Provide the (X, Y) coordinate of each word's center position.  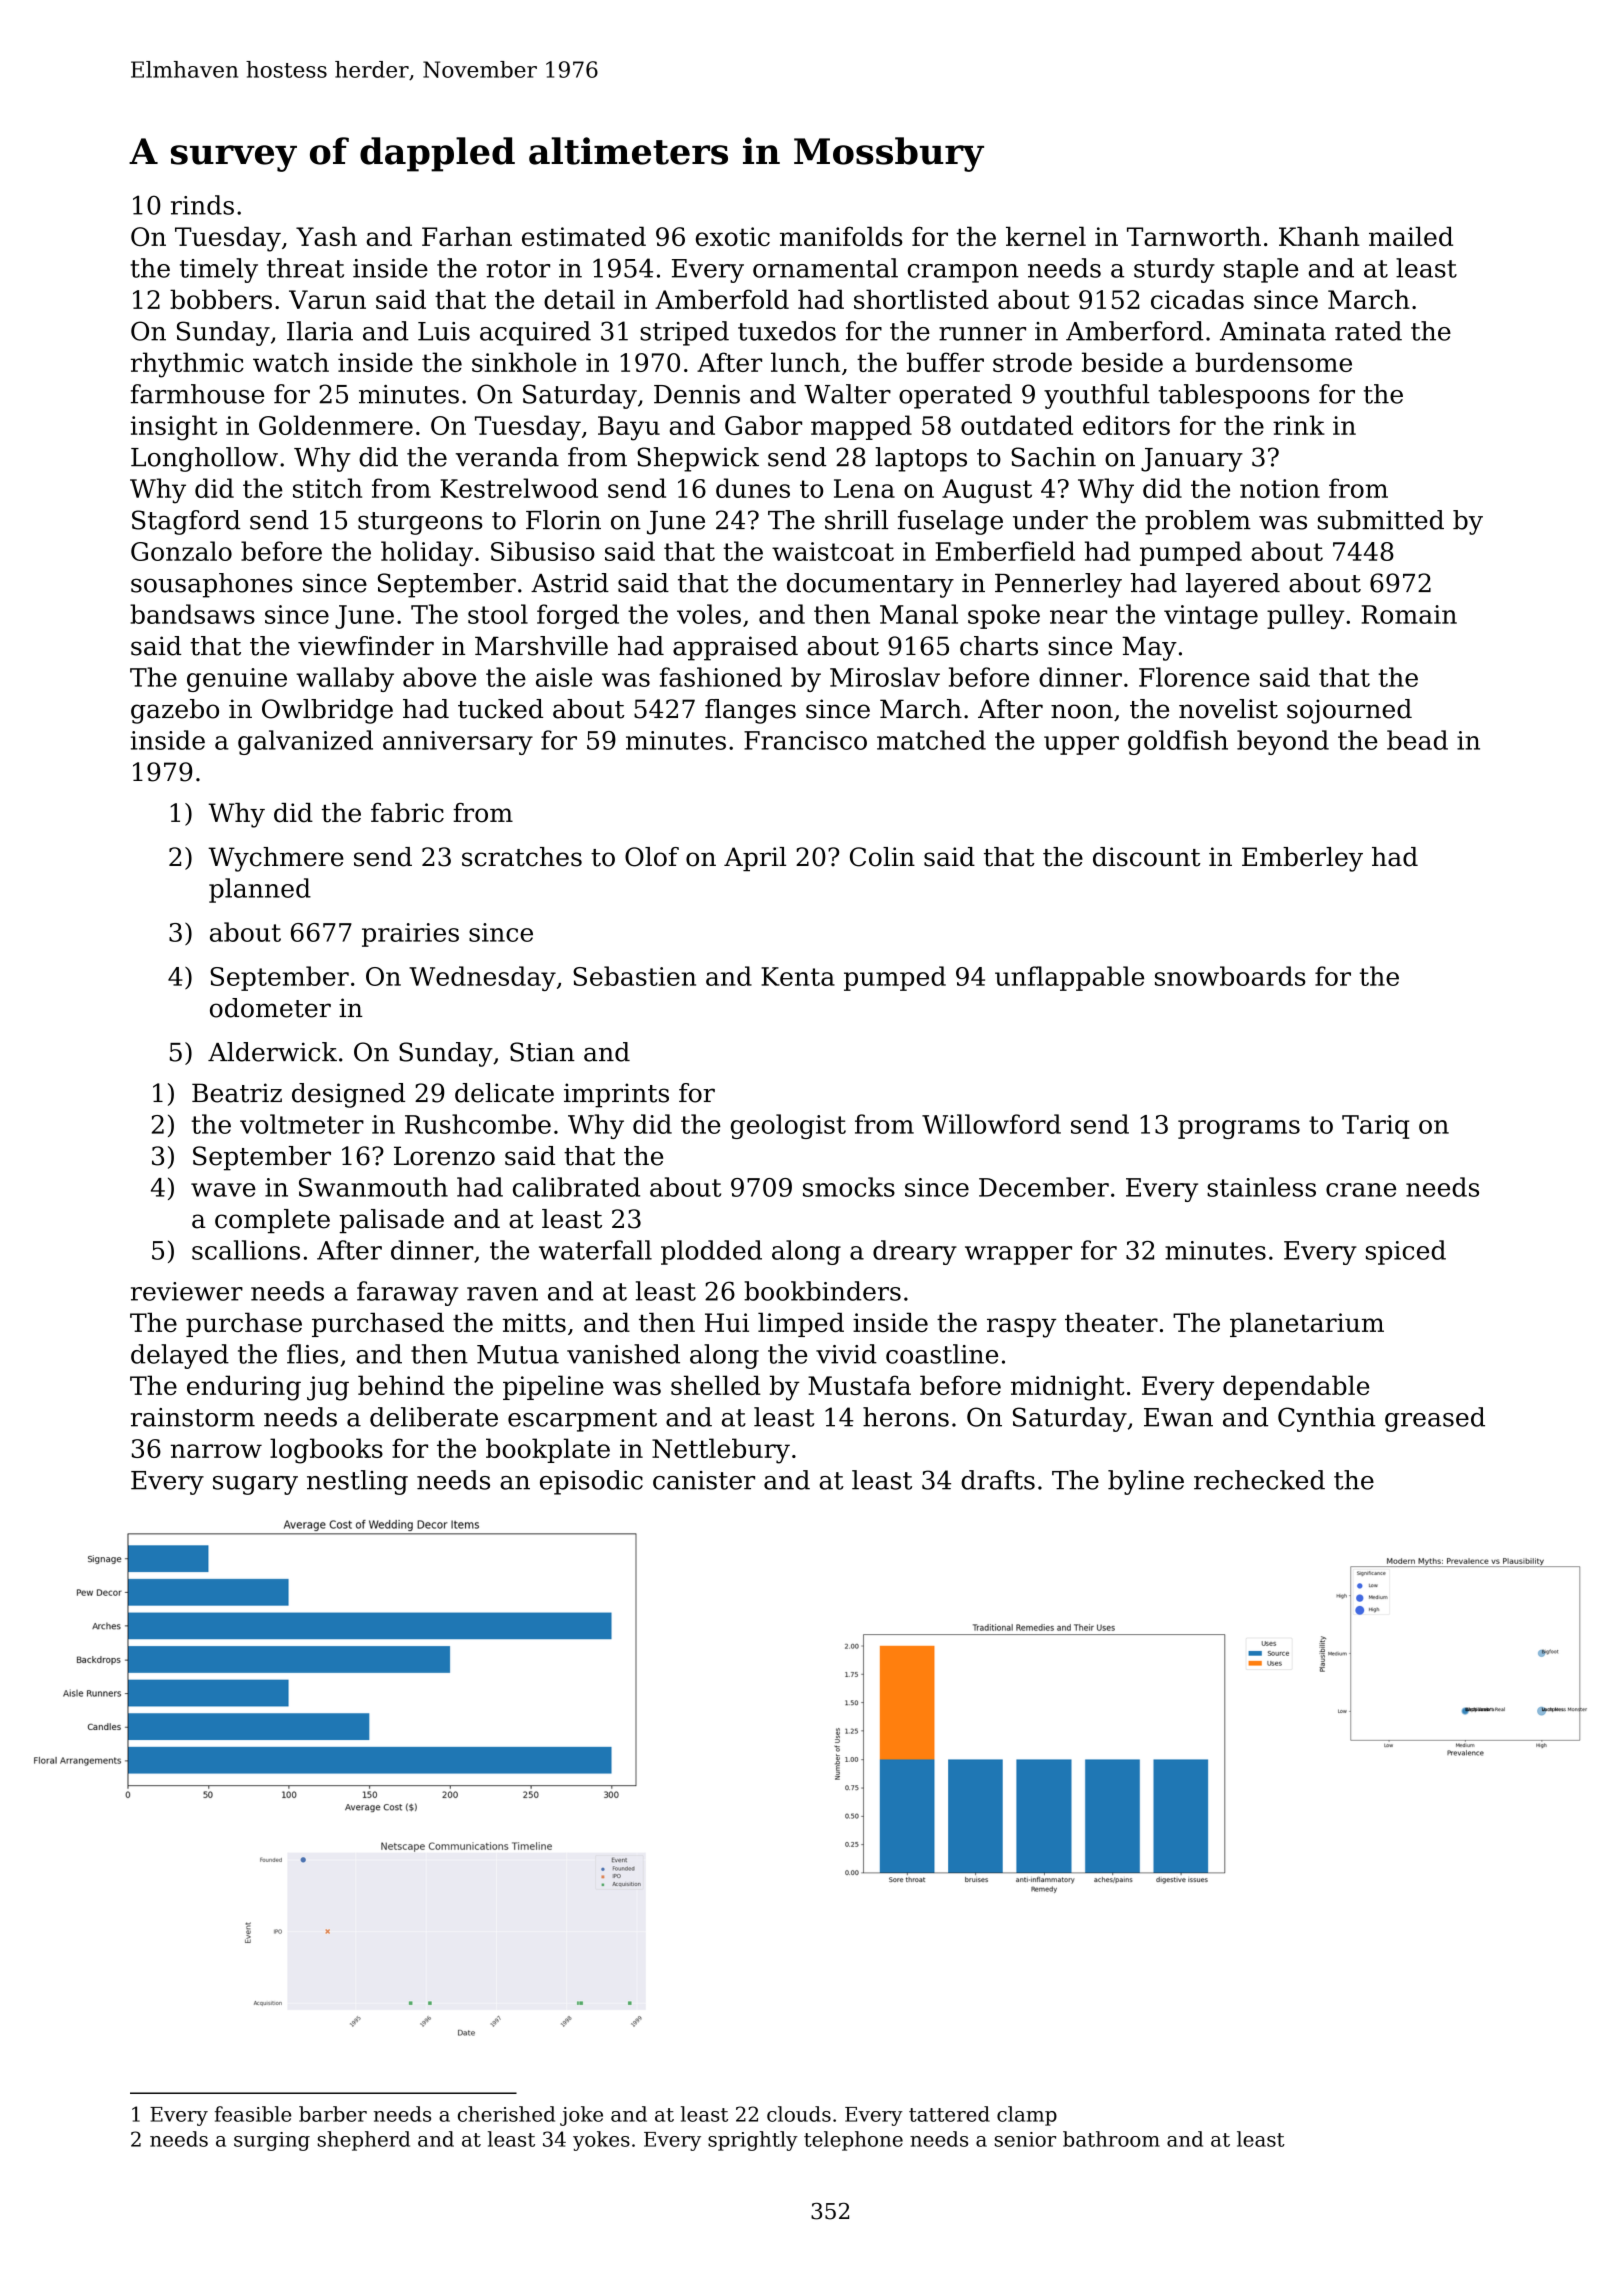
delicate (504, 1093)
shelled (716, 1385)
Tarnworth (1194, 236)
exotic (733, 236)
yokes (601, 2141)
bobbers (221, 299)
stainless (1261, 1187)
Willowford (991, 1124)
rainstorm (193, 1417)
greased (1435, 1419)
